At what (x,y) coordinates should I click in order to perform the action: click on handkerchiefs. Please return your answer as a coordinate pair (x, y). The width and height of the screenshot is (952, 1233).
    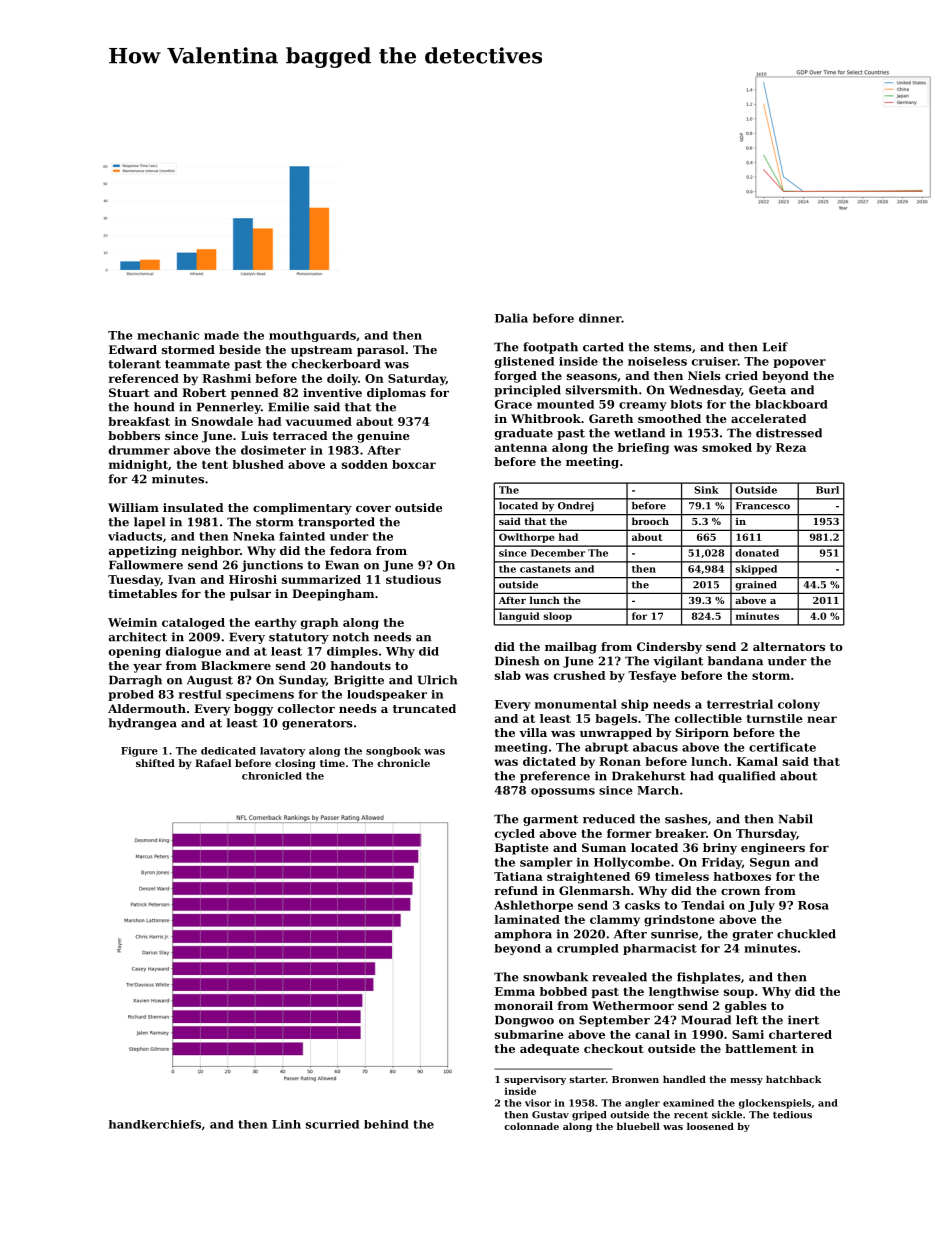
    Looking at the image, I should click on (155, 1124).
